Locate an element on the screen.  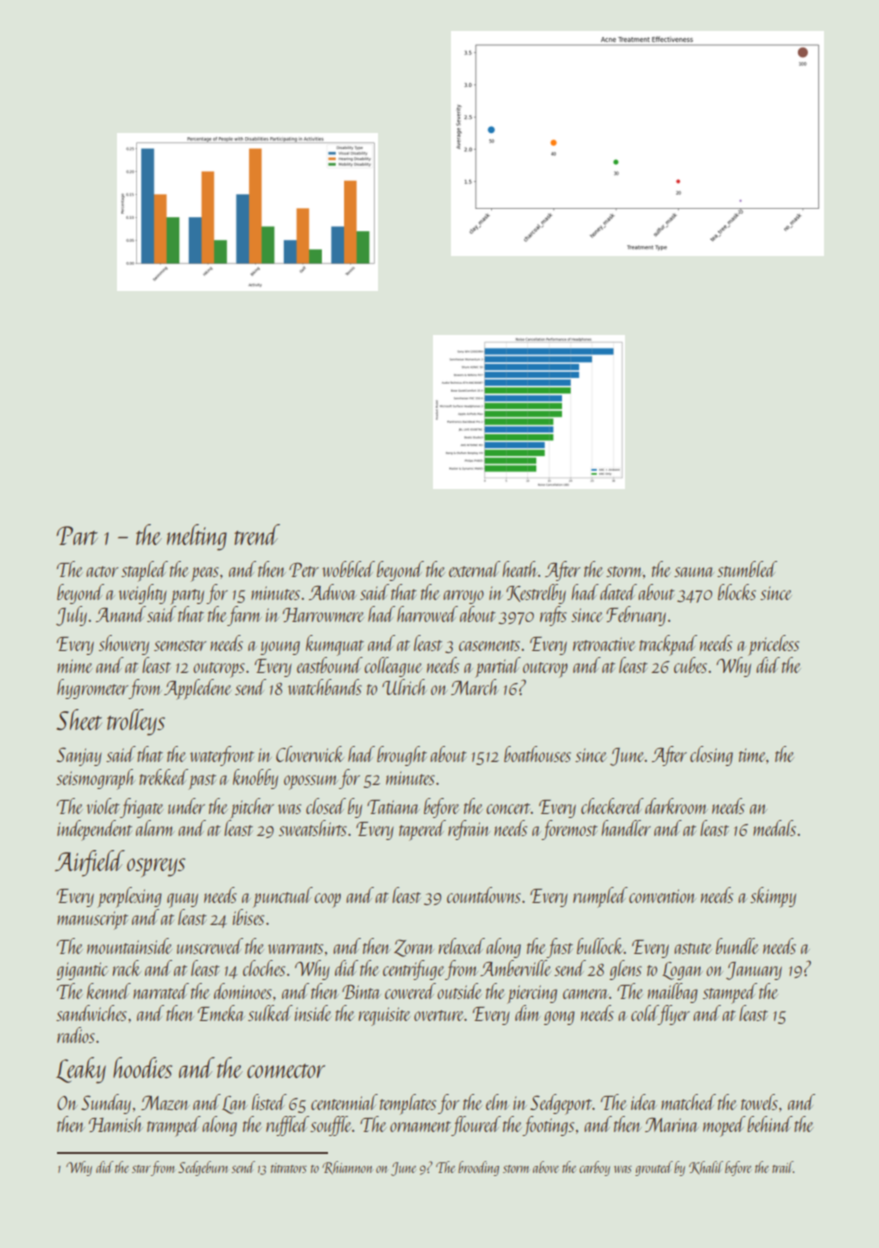
stumbled is located at coordinates (747, 569).
